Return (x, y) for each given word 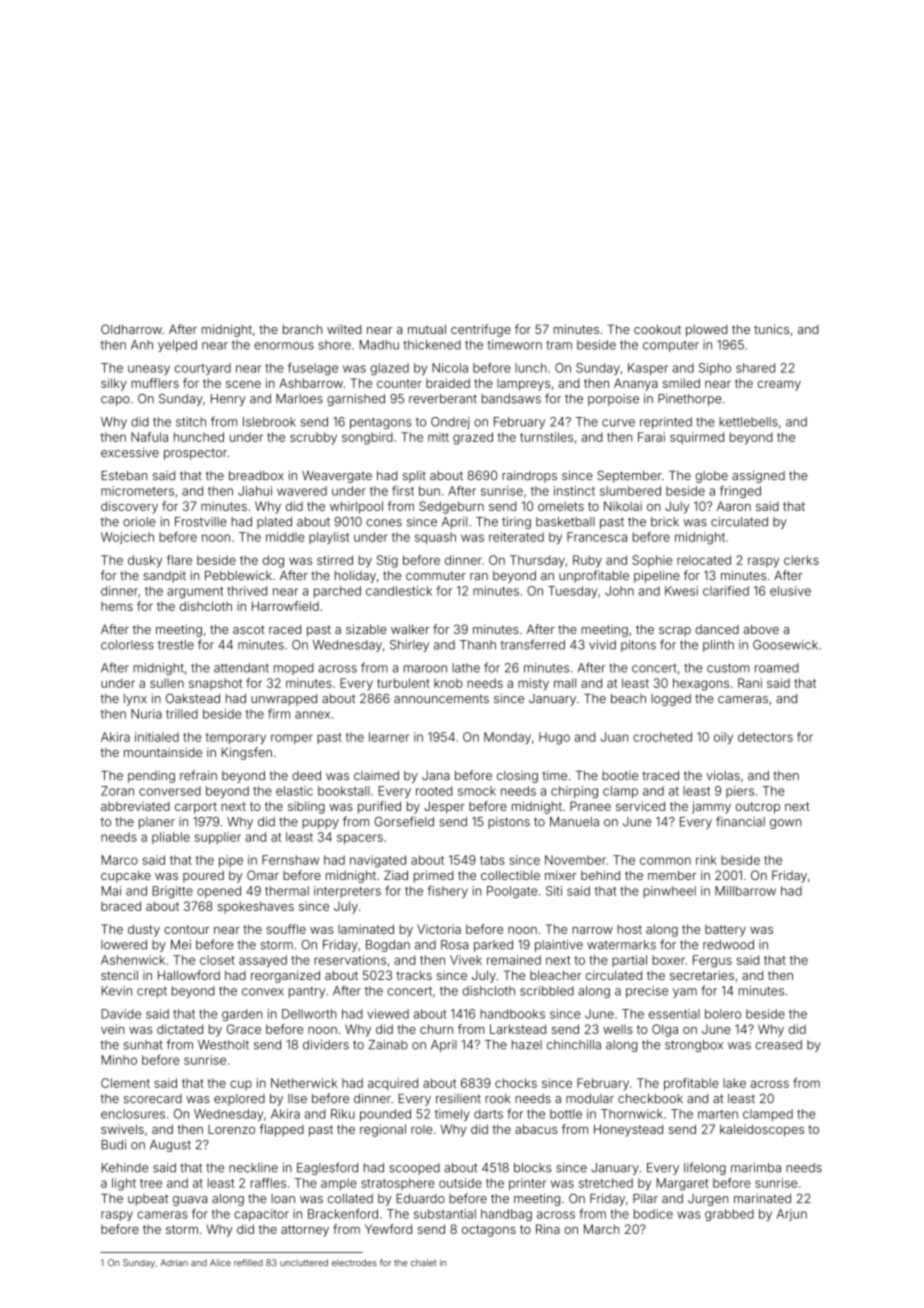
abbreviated (135, 806)
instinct (574, 491)
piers (740, 792)
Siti (554, 891)
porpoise (613, 400)
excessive (130, 452)
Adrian (174, 1262)
